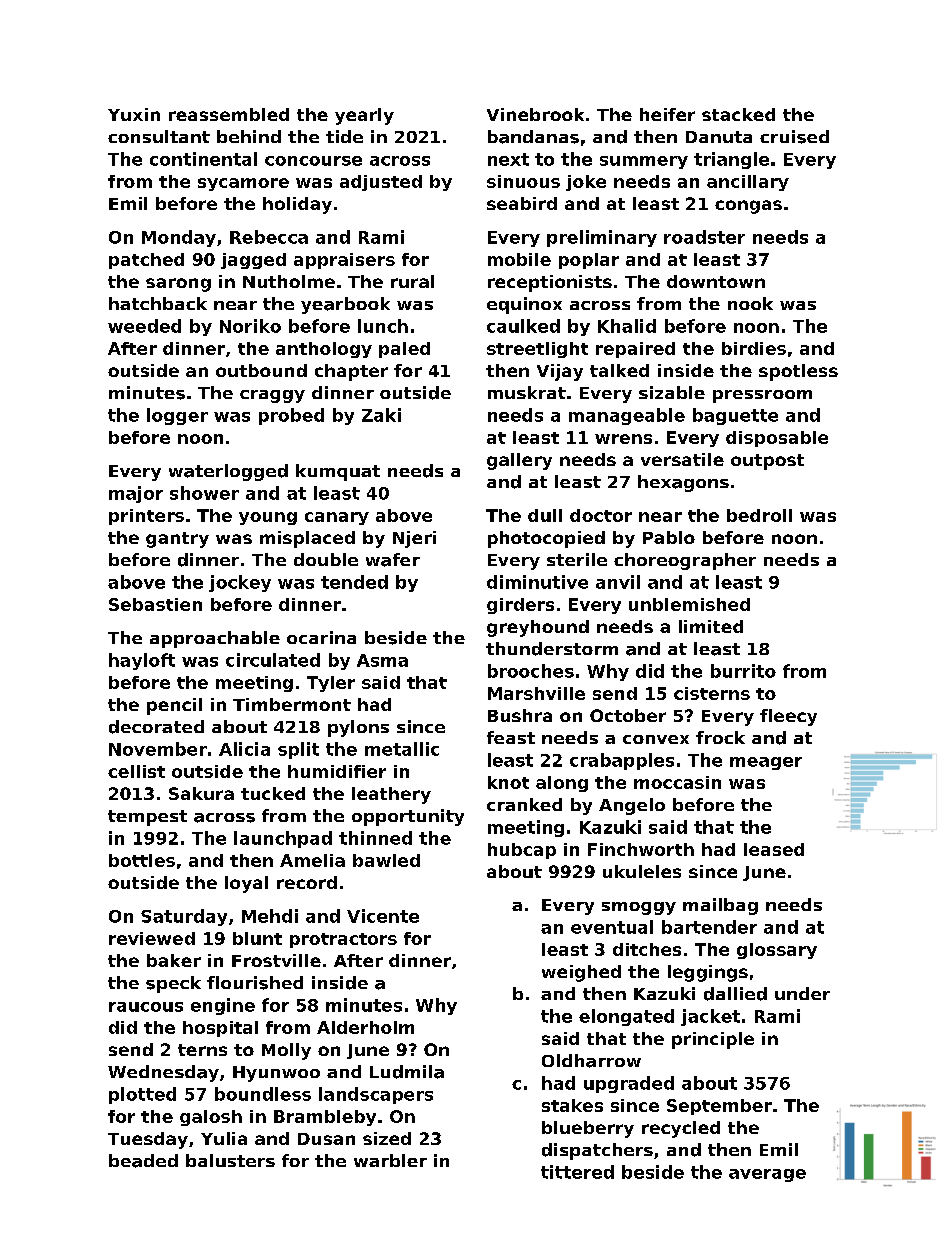 The image size is (952, 1233). I want to click on printers, so click(146, 517).
